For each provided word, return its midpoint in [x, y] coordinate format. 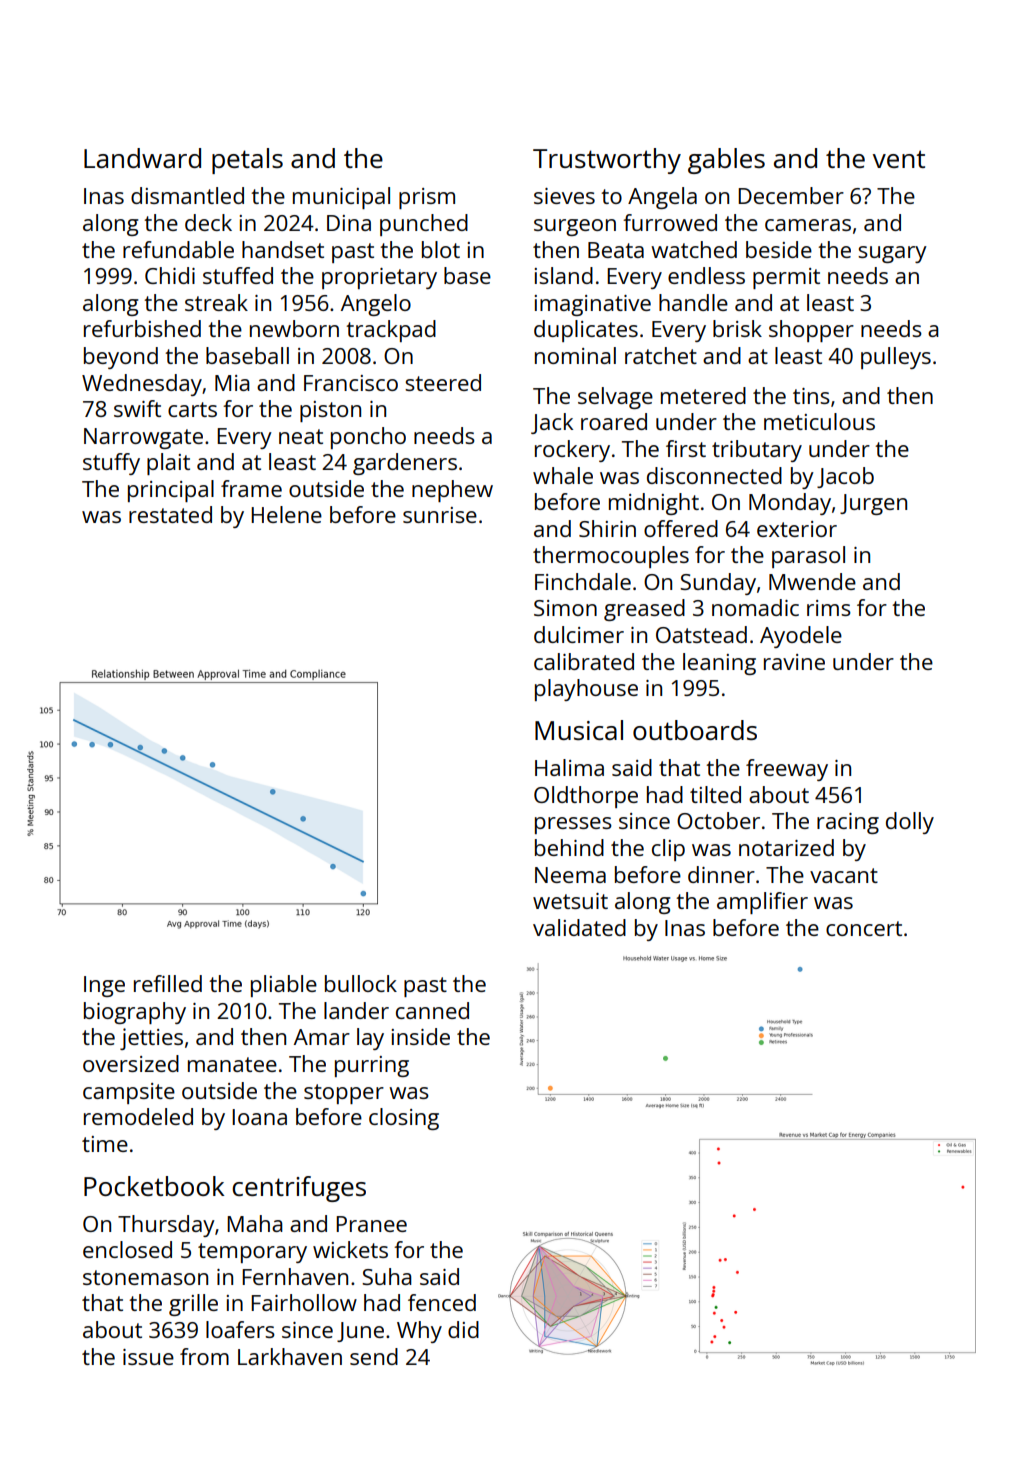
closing [404, 1119]
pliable [284, 986]
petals [247, 161]
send [374, 1356]
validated [579, 927]
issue [148, 1357]
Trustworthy [607, 161]
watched [694, 249]
